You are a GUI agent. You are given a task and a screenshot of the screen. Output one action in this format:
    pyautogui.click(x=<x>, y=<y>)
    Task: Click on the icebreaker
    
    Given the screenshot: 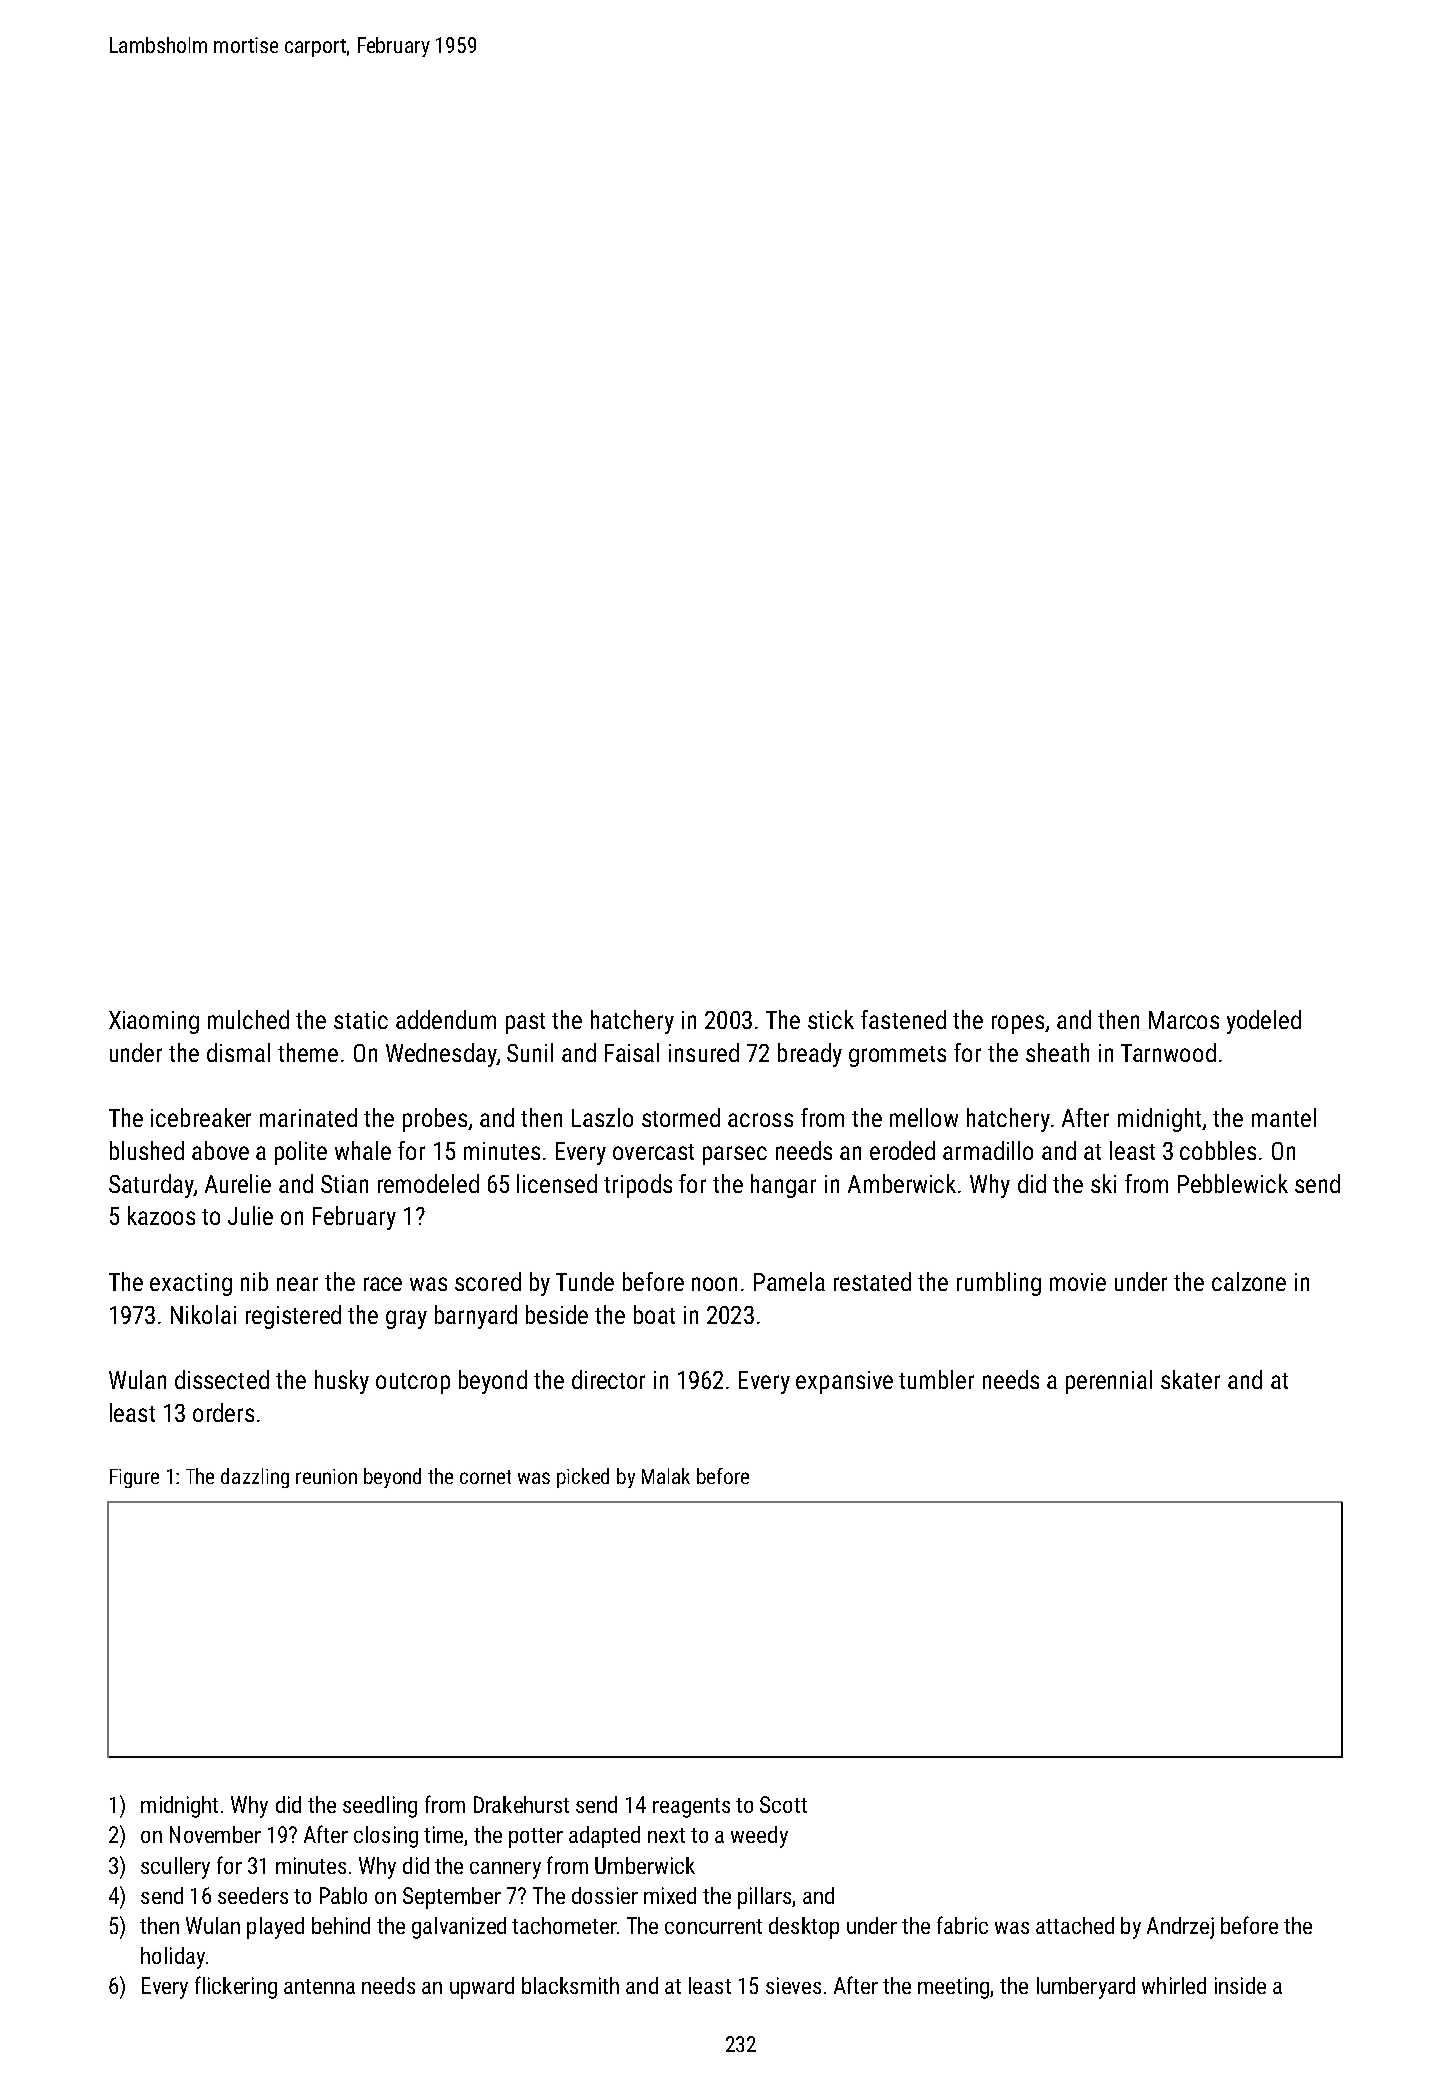 What is the action you would take?
    pyautogui.click(x=201, y=1117)
